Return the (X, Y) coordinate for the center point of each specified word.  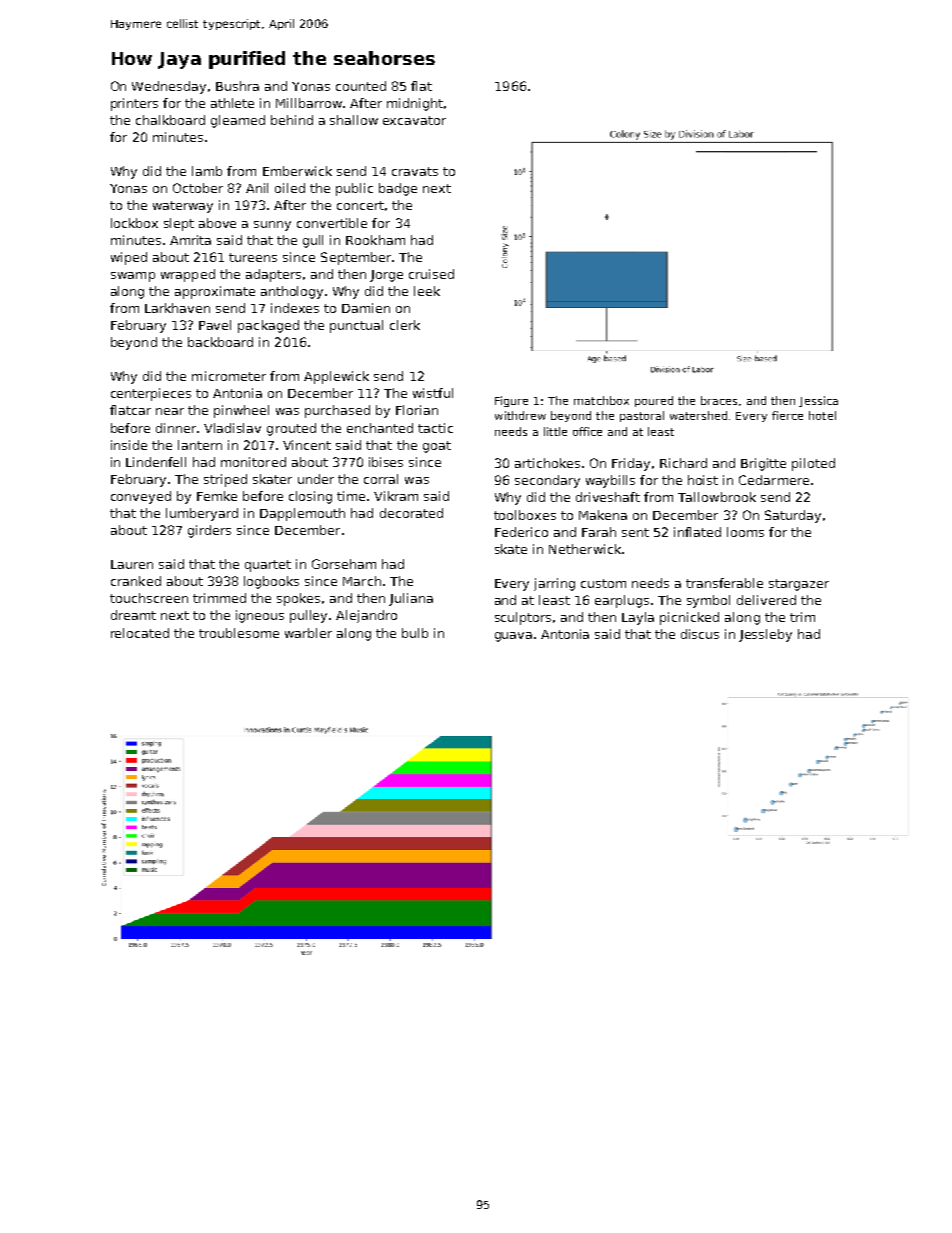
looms (745, 532)
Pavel (215, 325)
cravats (415, 171)
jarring (554, 584)
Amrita (190, 240)
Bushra (237, 86)
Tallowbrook (717, 497)
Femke (217, 496)
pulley (308, 616)
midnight (415, 104)
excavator (414, 120)
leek (427, 291)
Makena (603, 515)
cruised (431, 274)
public (354, 189)
